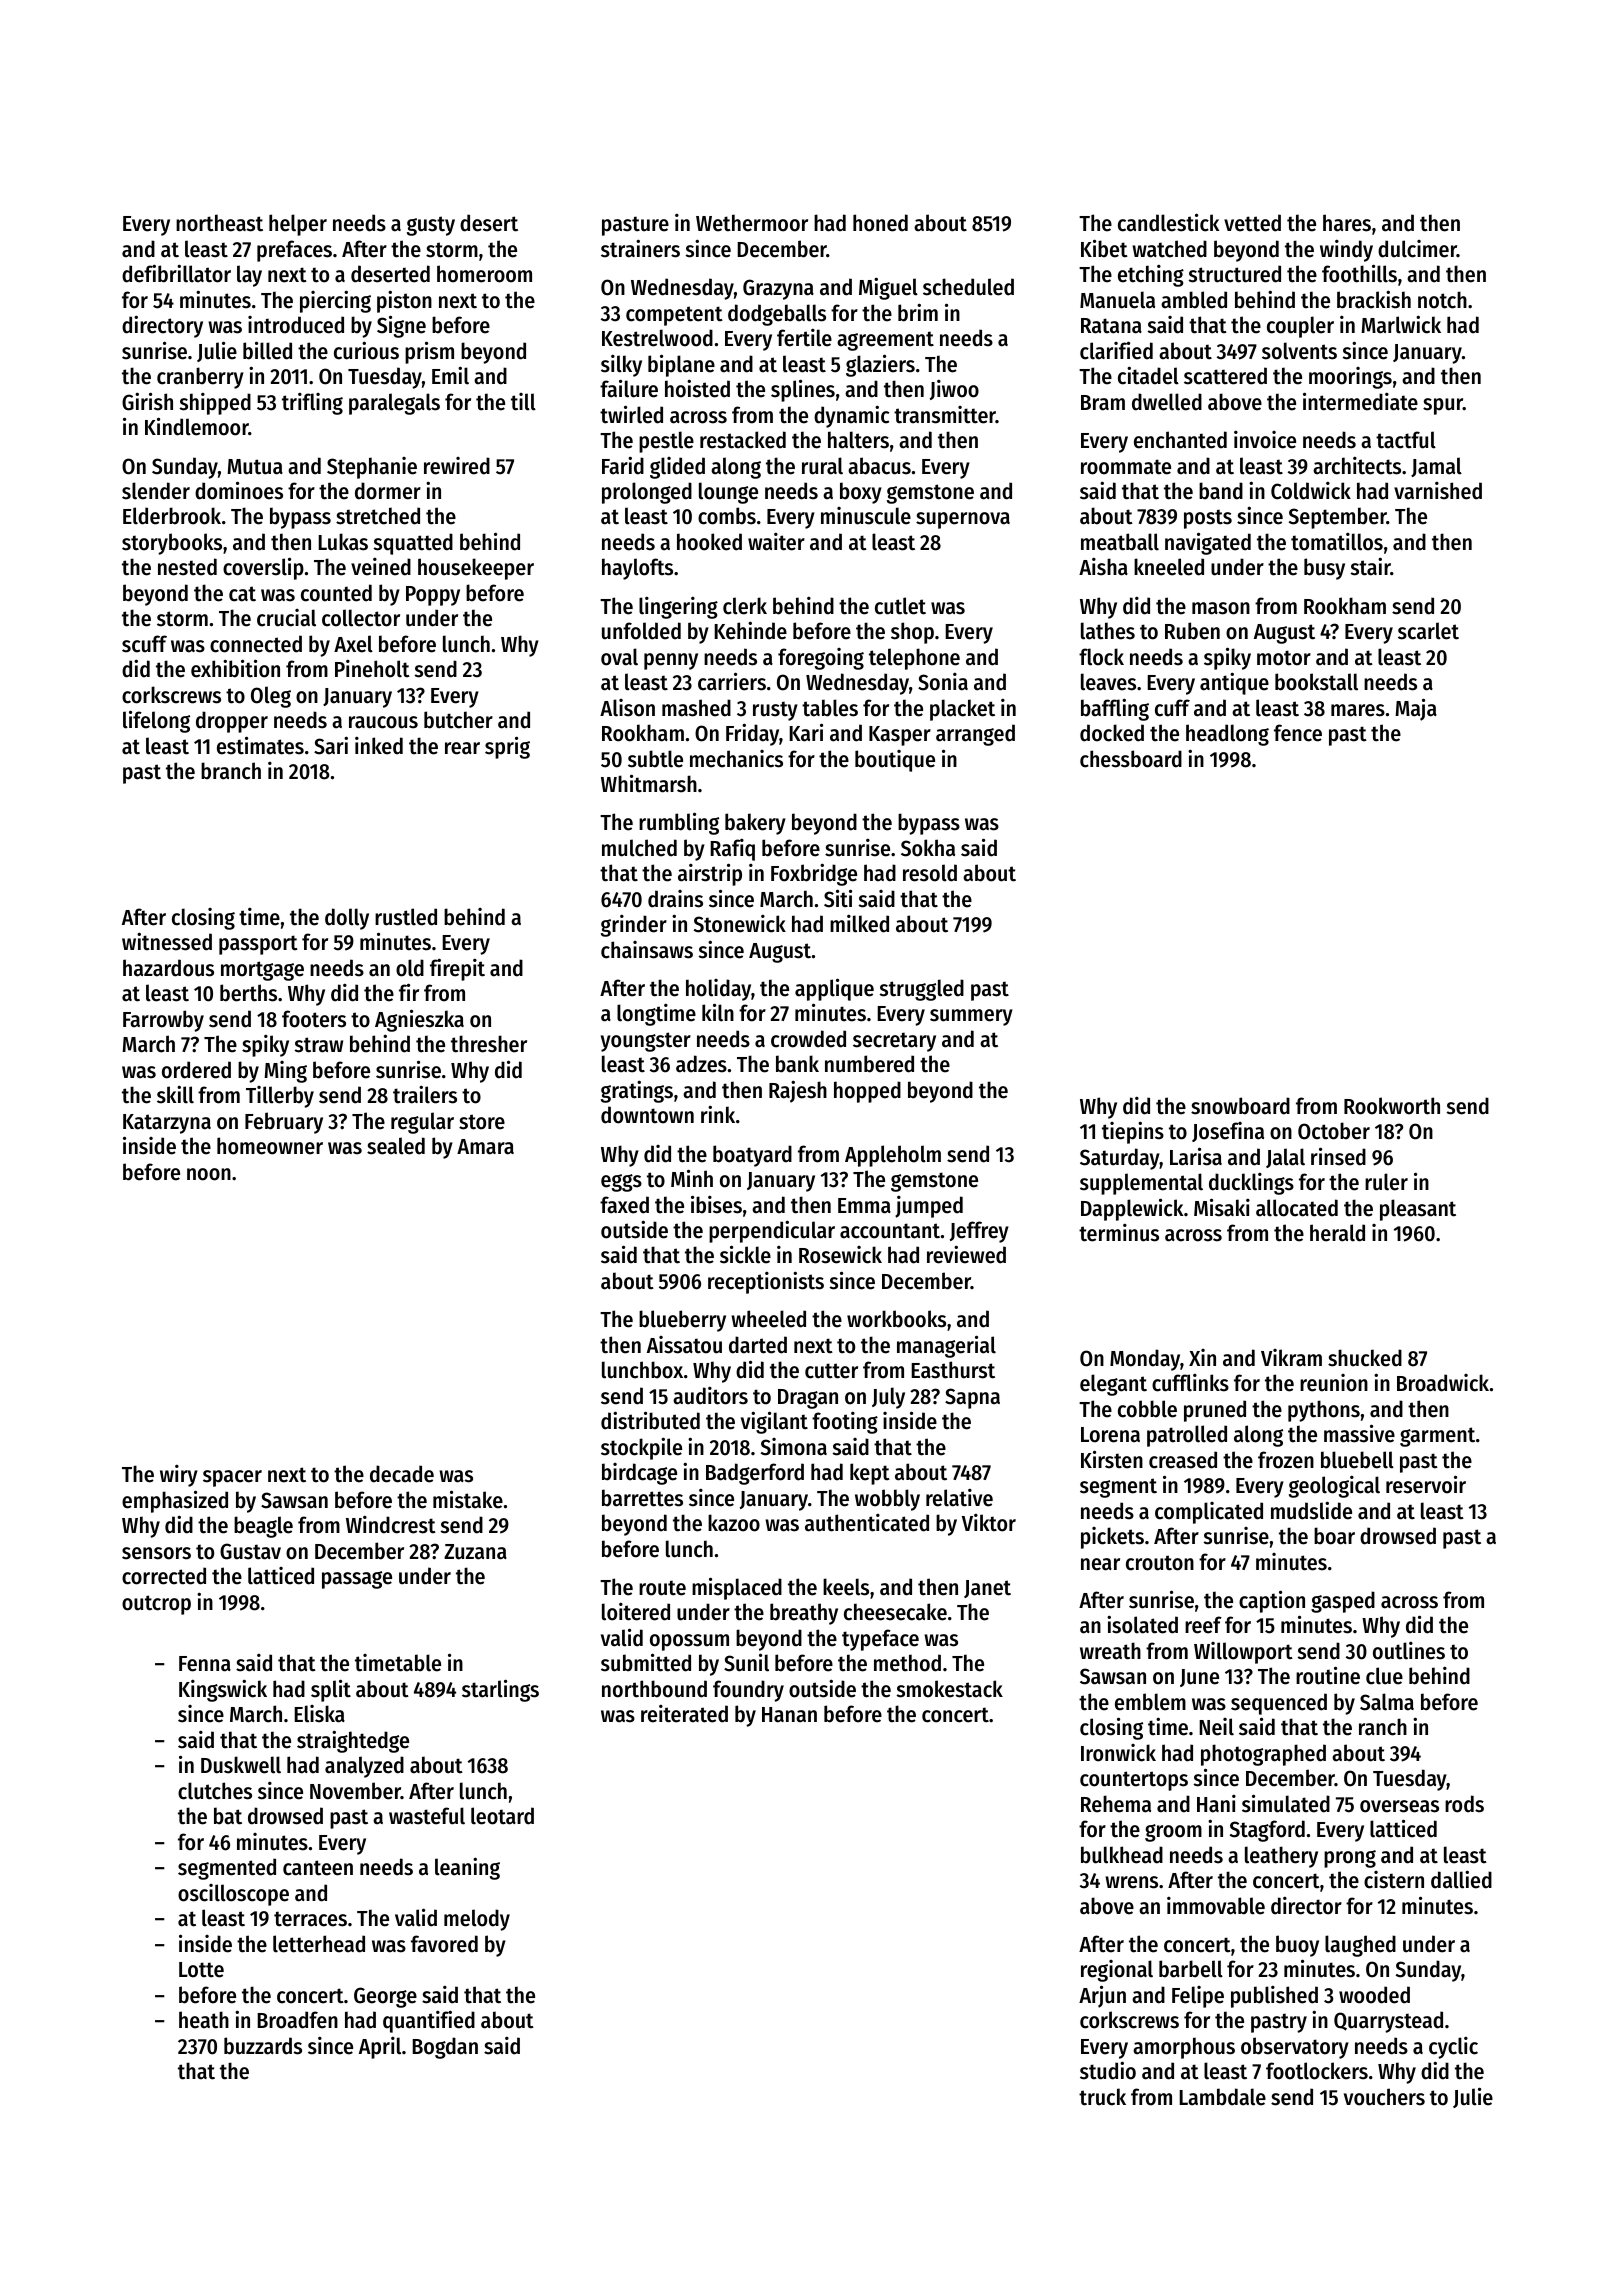  I want to click on wreath, so click(1110, 1651).
